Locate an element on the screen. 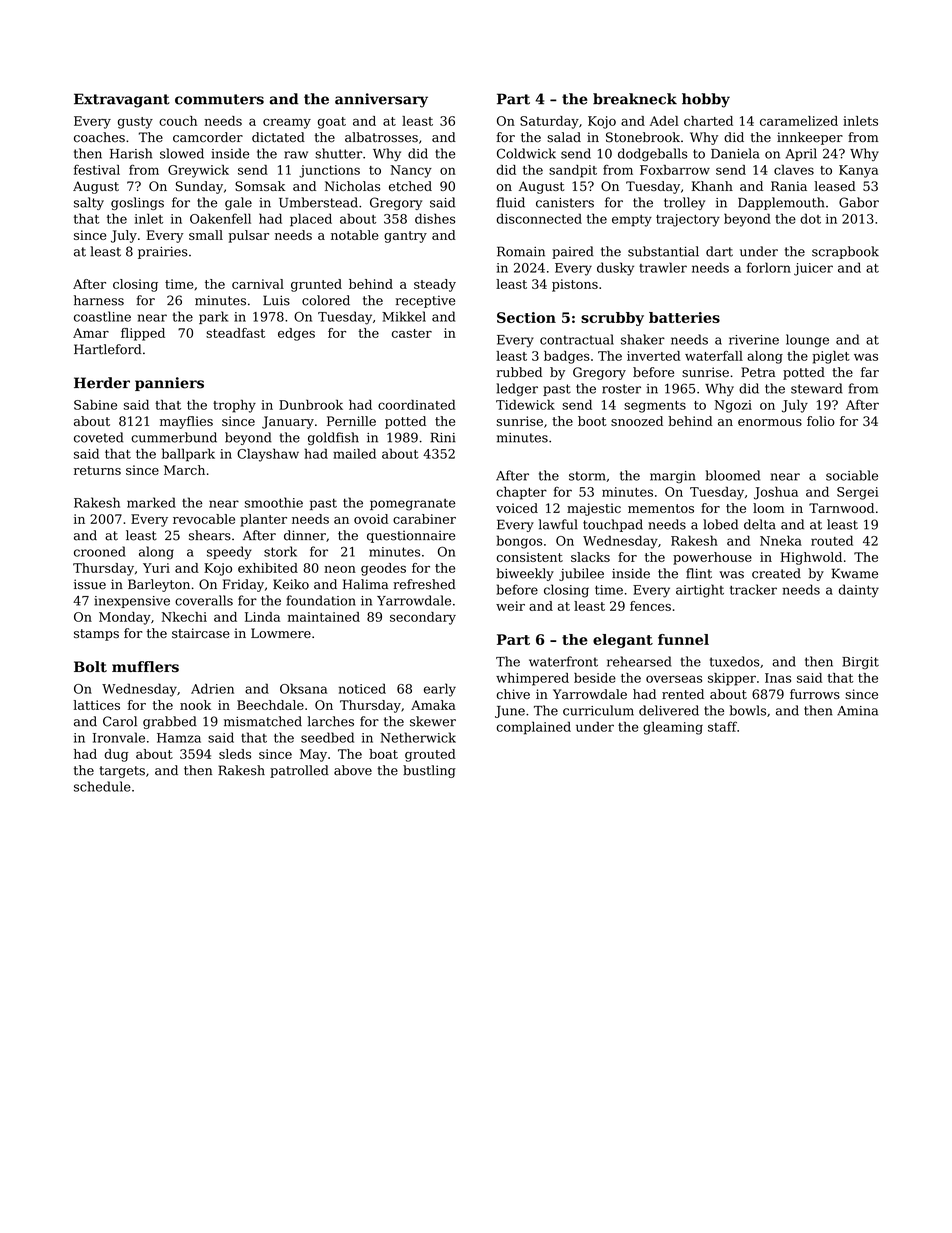  trajectory is located at coordinates (688, 220).
